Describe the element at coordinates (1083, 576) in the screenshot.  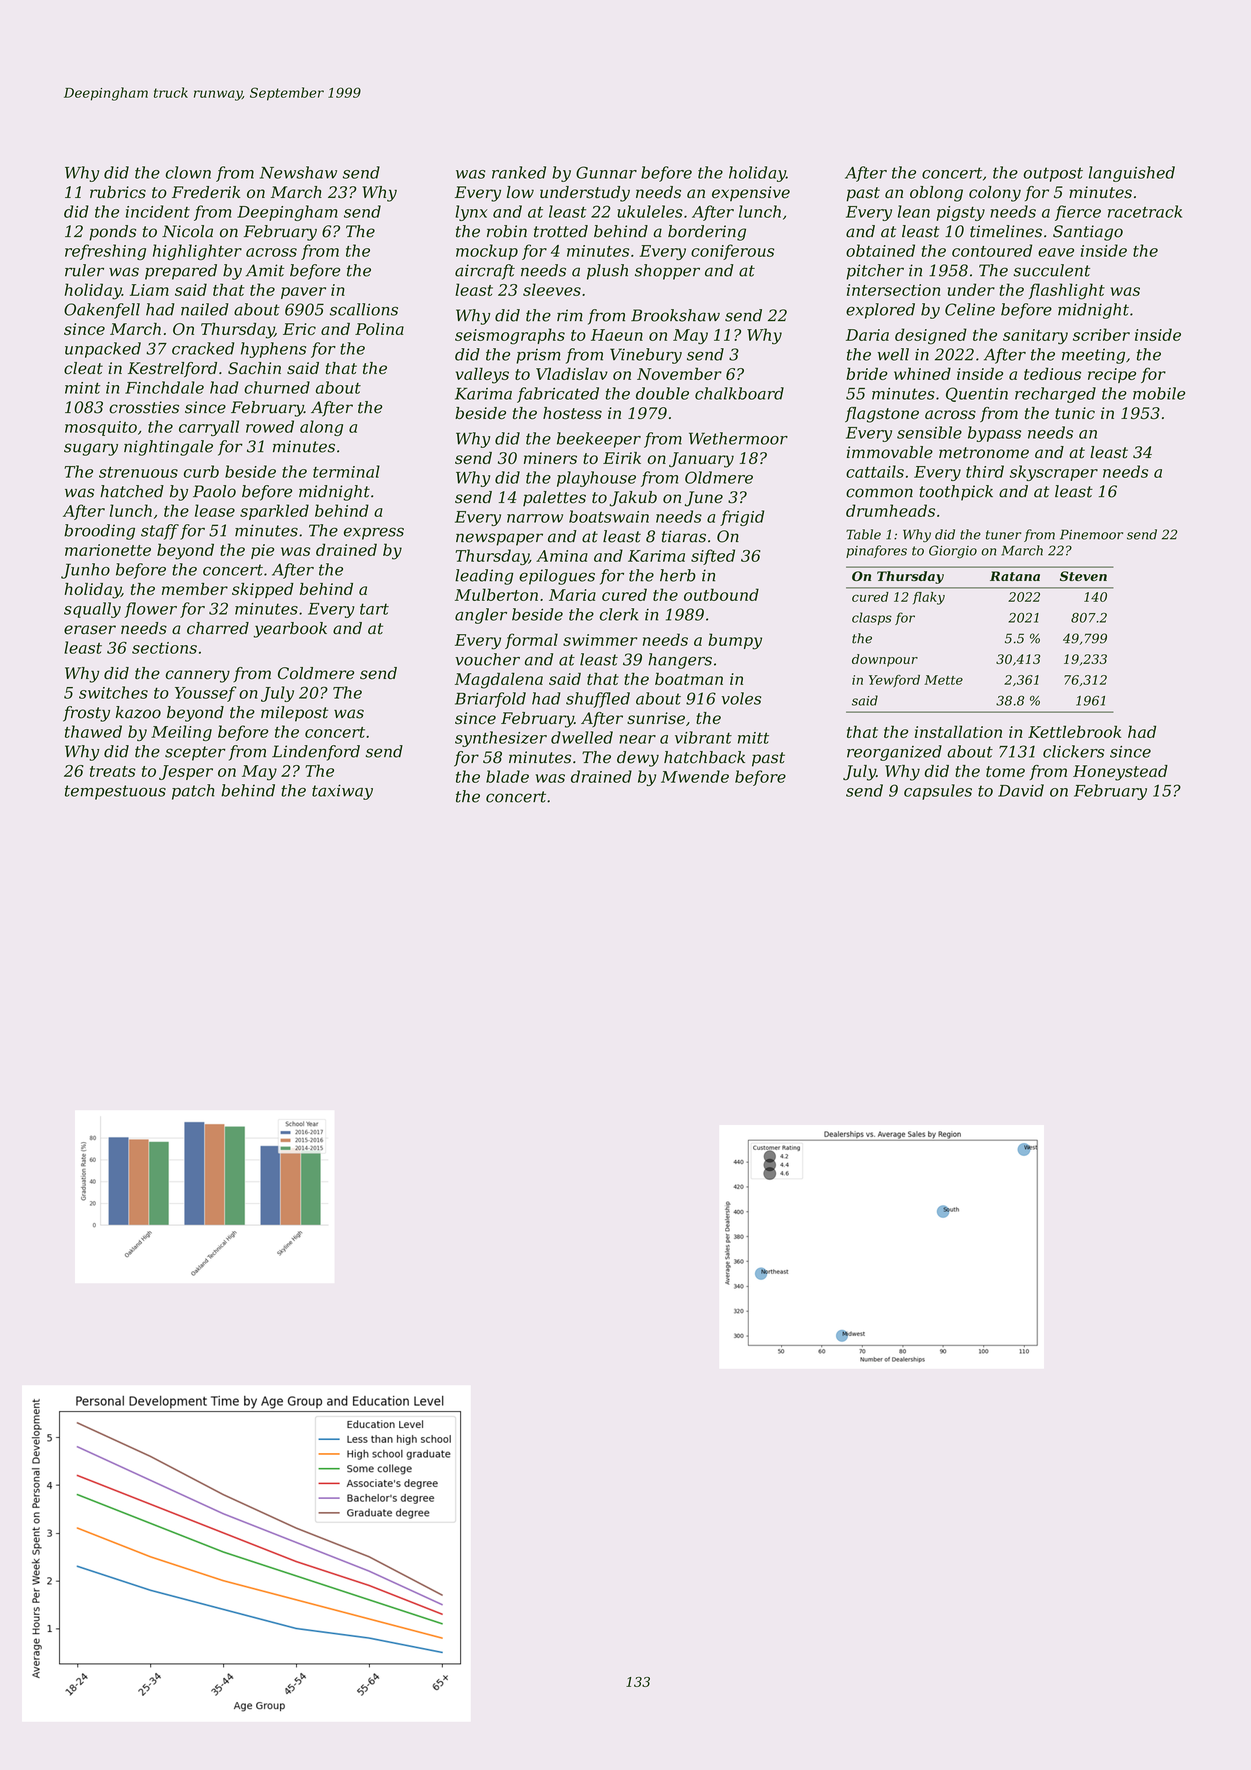
I see `Steven` at that location.
